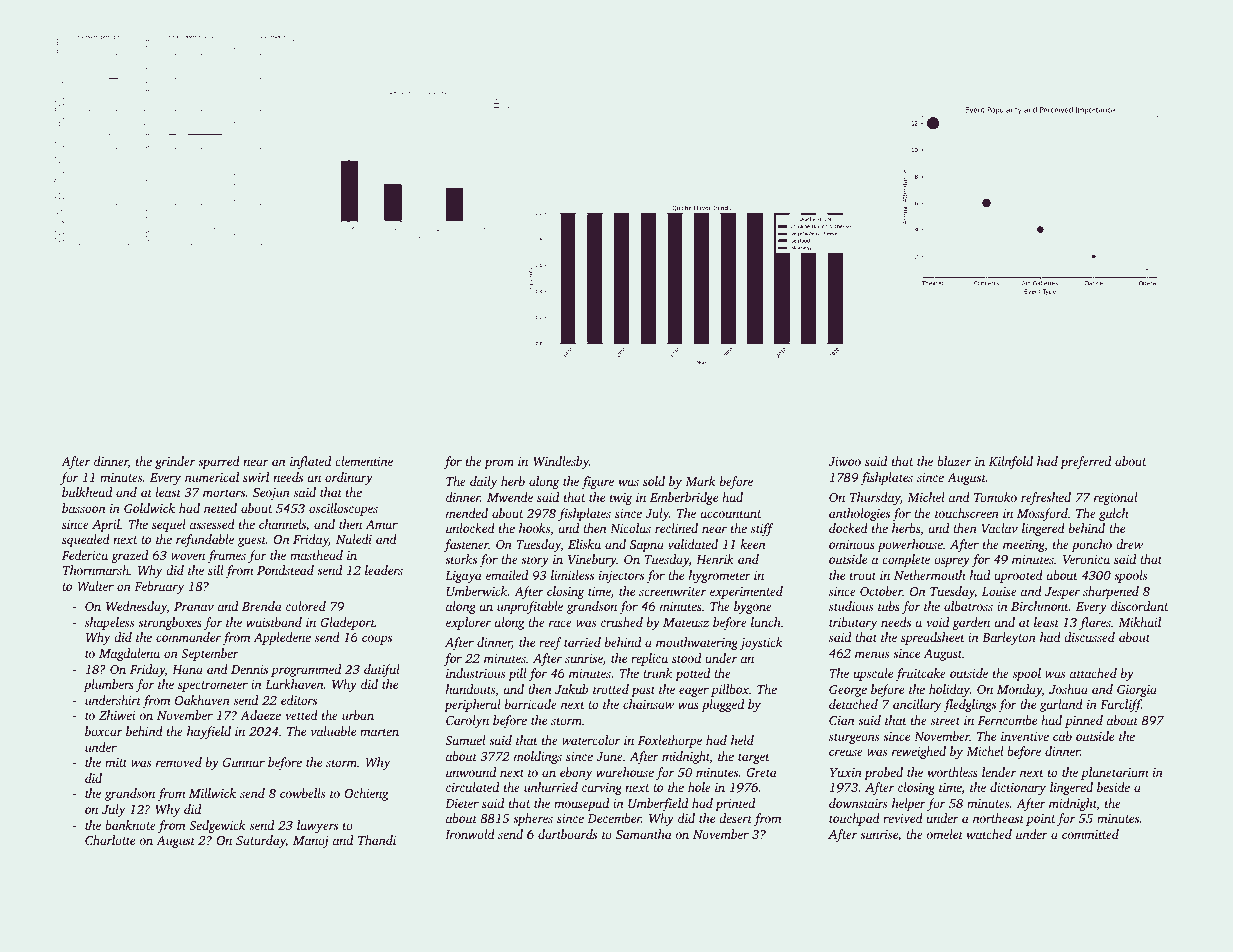  What do you see at coordinates (379, 732) in the screenshot?
I see `marten` at bounding box center [379, 732].
